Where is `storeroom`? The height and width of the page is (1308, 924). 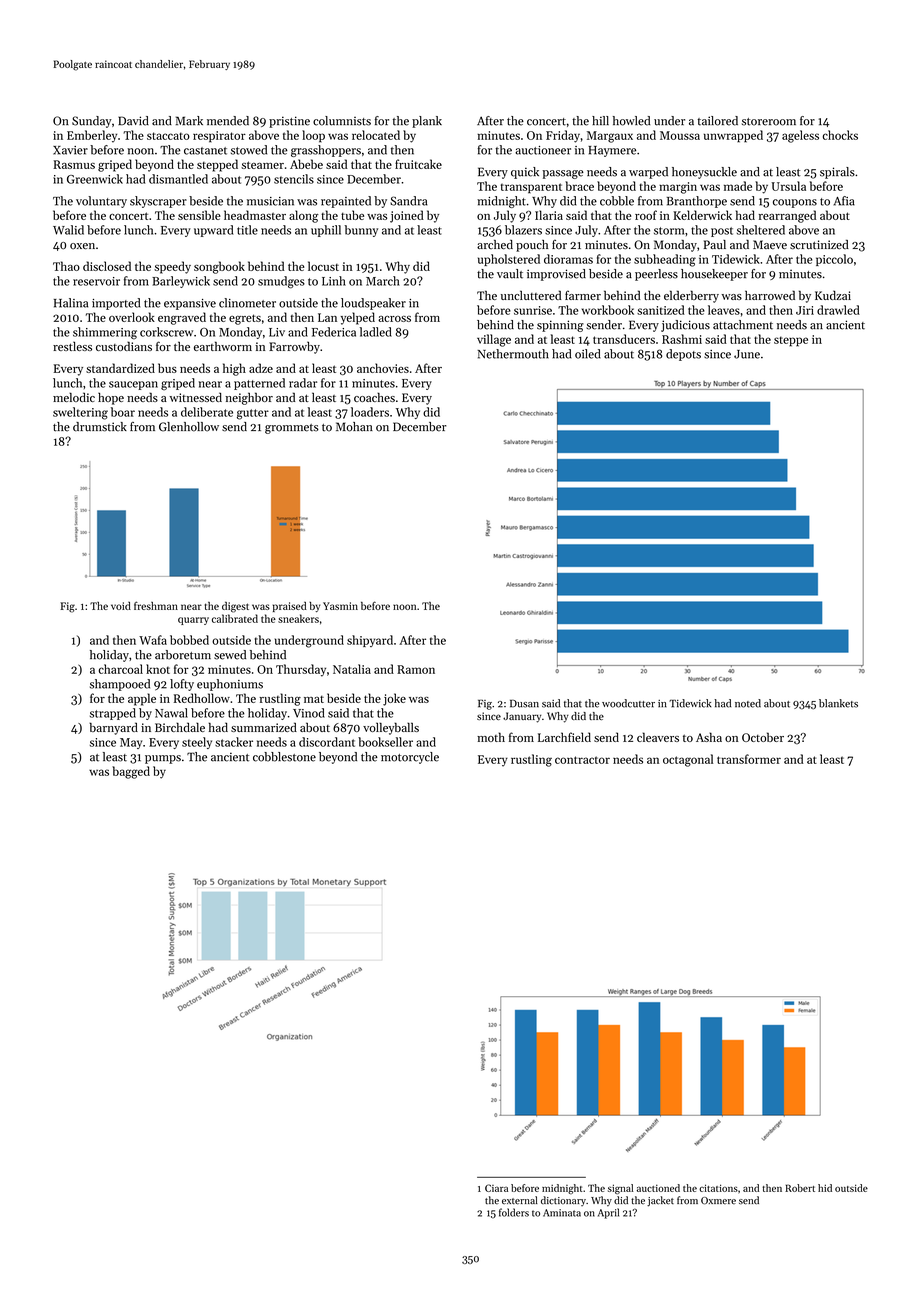
storeroom is located at coordinates (769, 122).
